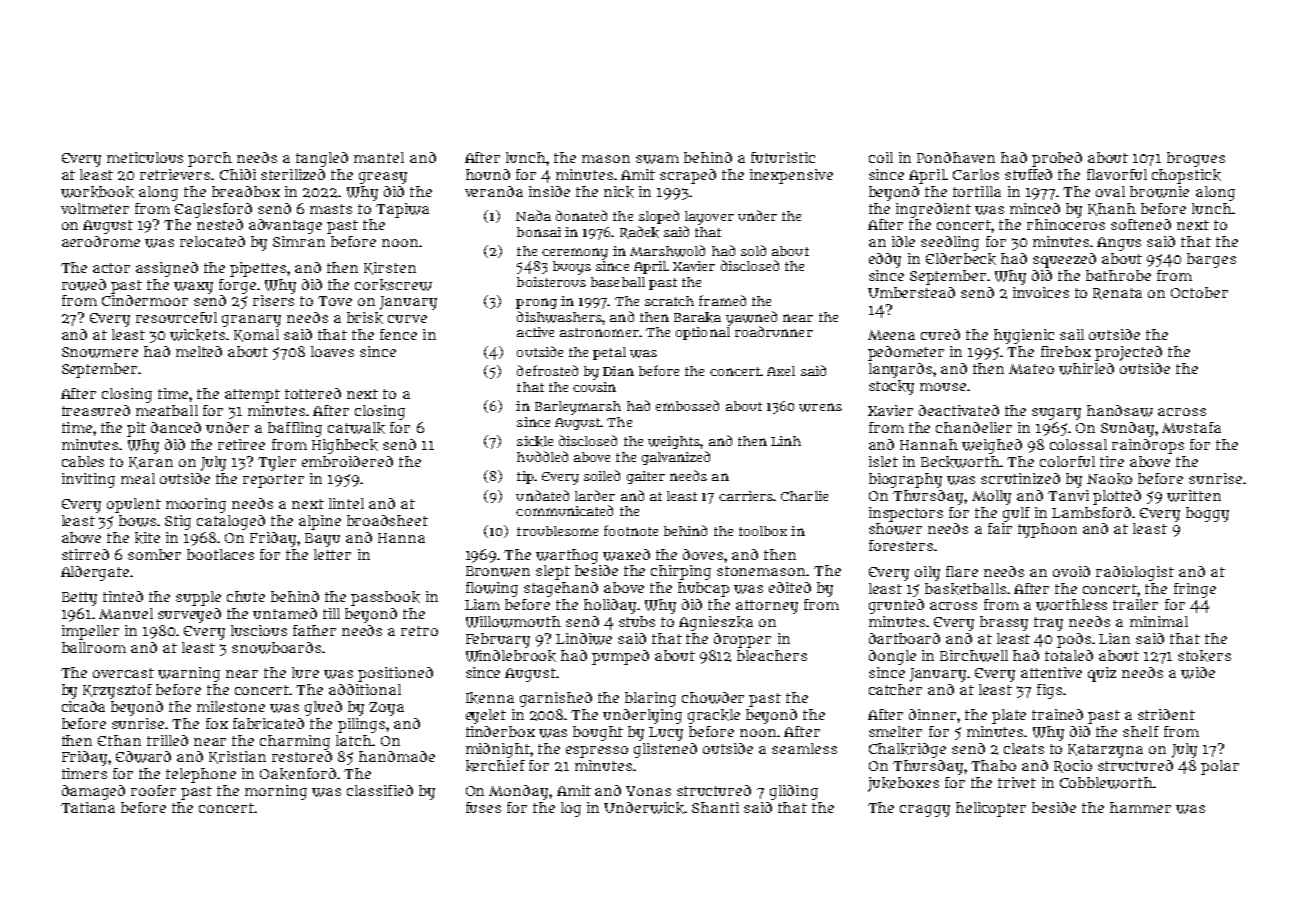 The width and height of the screenshot is (1308, 924). Describe the element at coordinates (313, 393) in the screenshot. I see `tottered` at that location.
